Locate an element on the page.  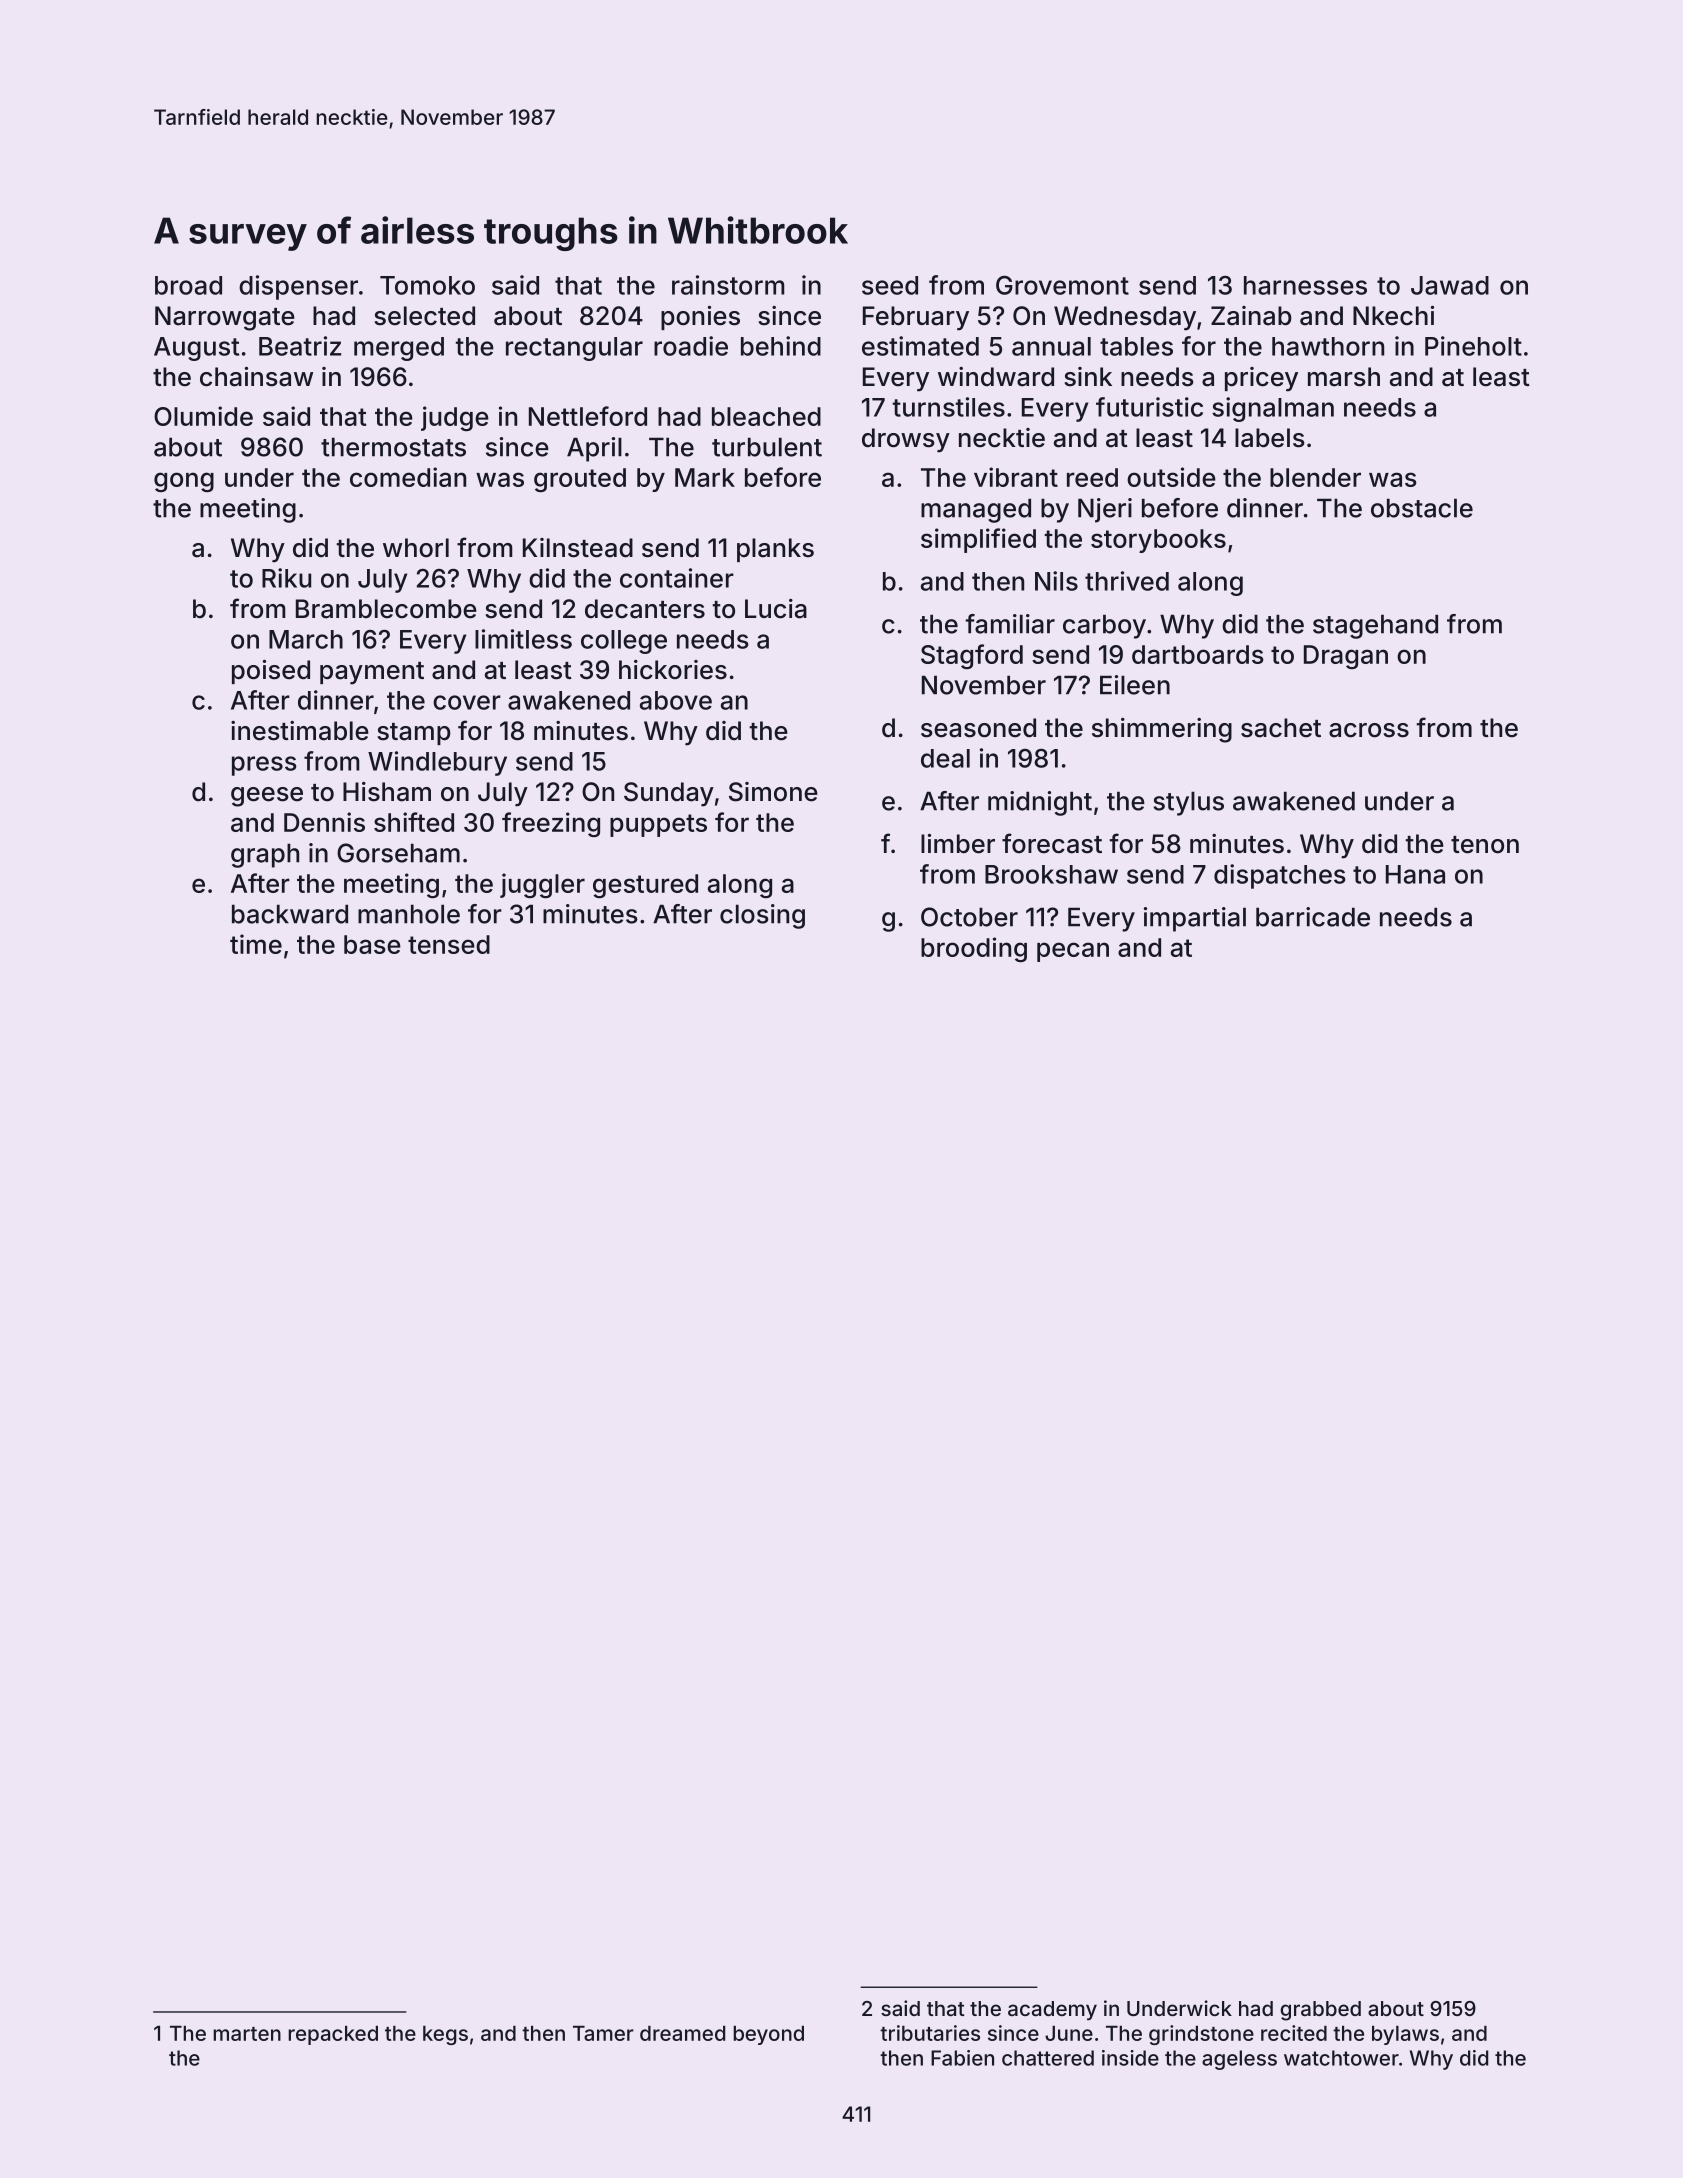
simplified is located at coordinates (978, 540).
